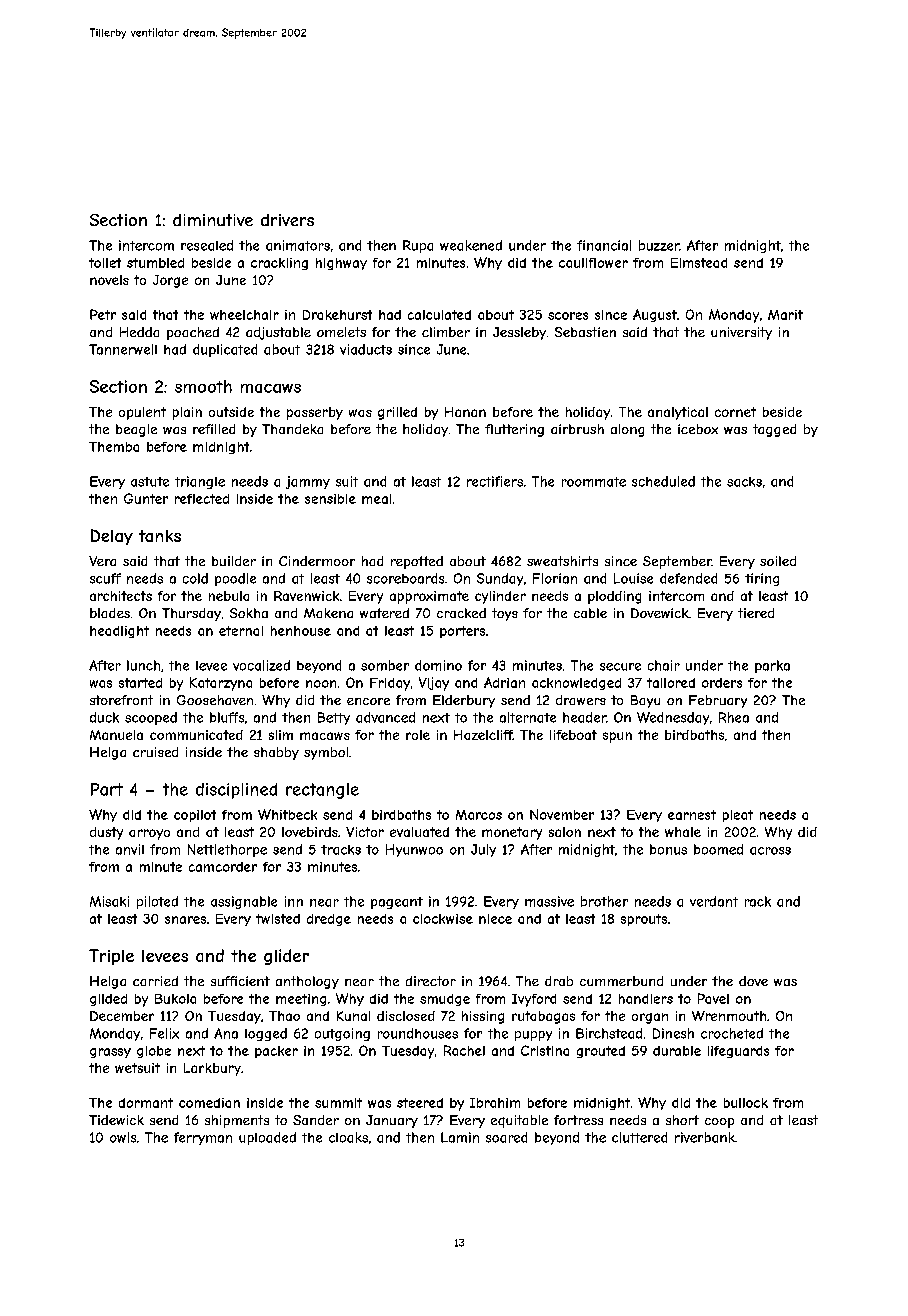 The height and width of the screenshot is (1316, 908). What do you see at coordinates (671, 683) in the screenshot?
I see `tailored` at bounding box center [671, 683].
